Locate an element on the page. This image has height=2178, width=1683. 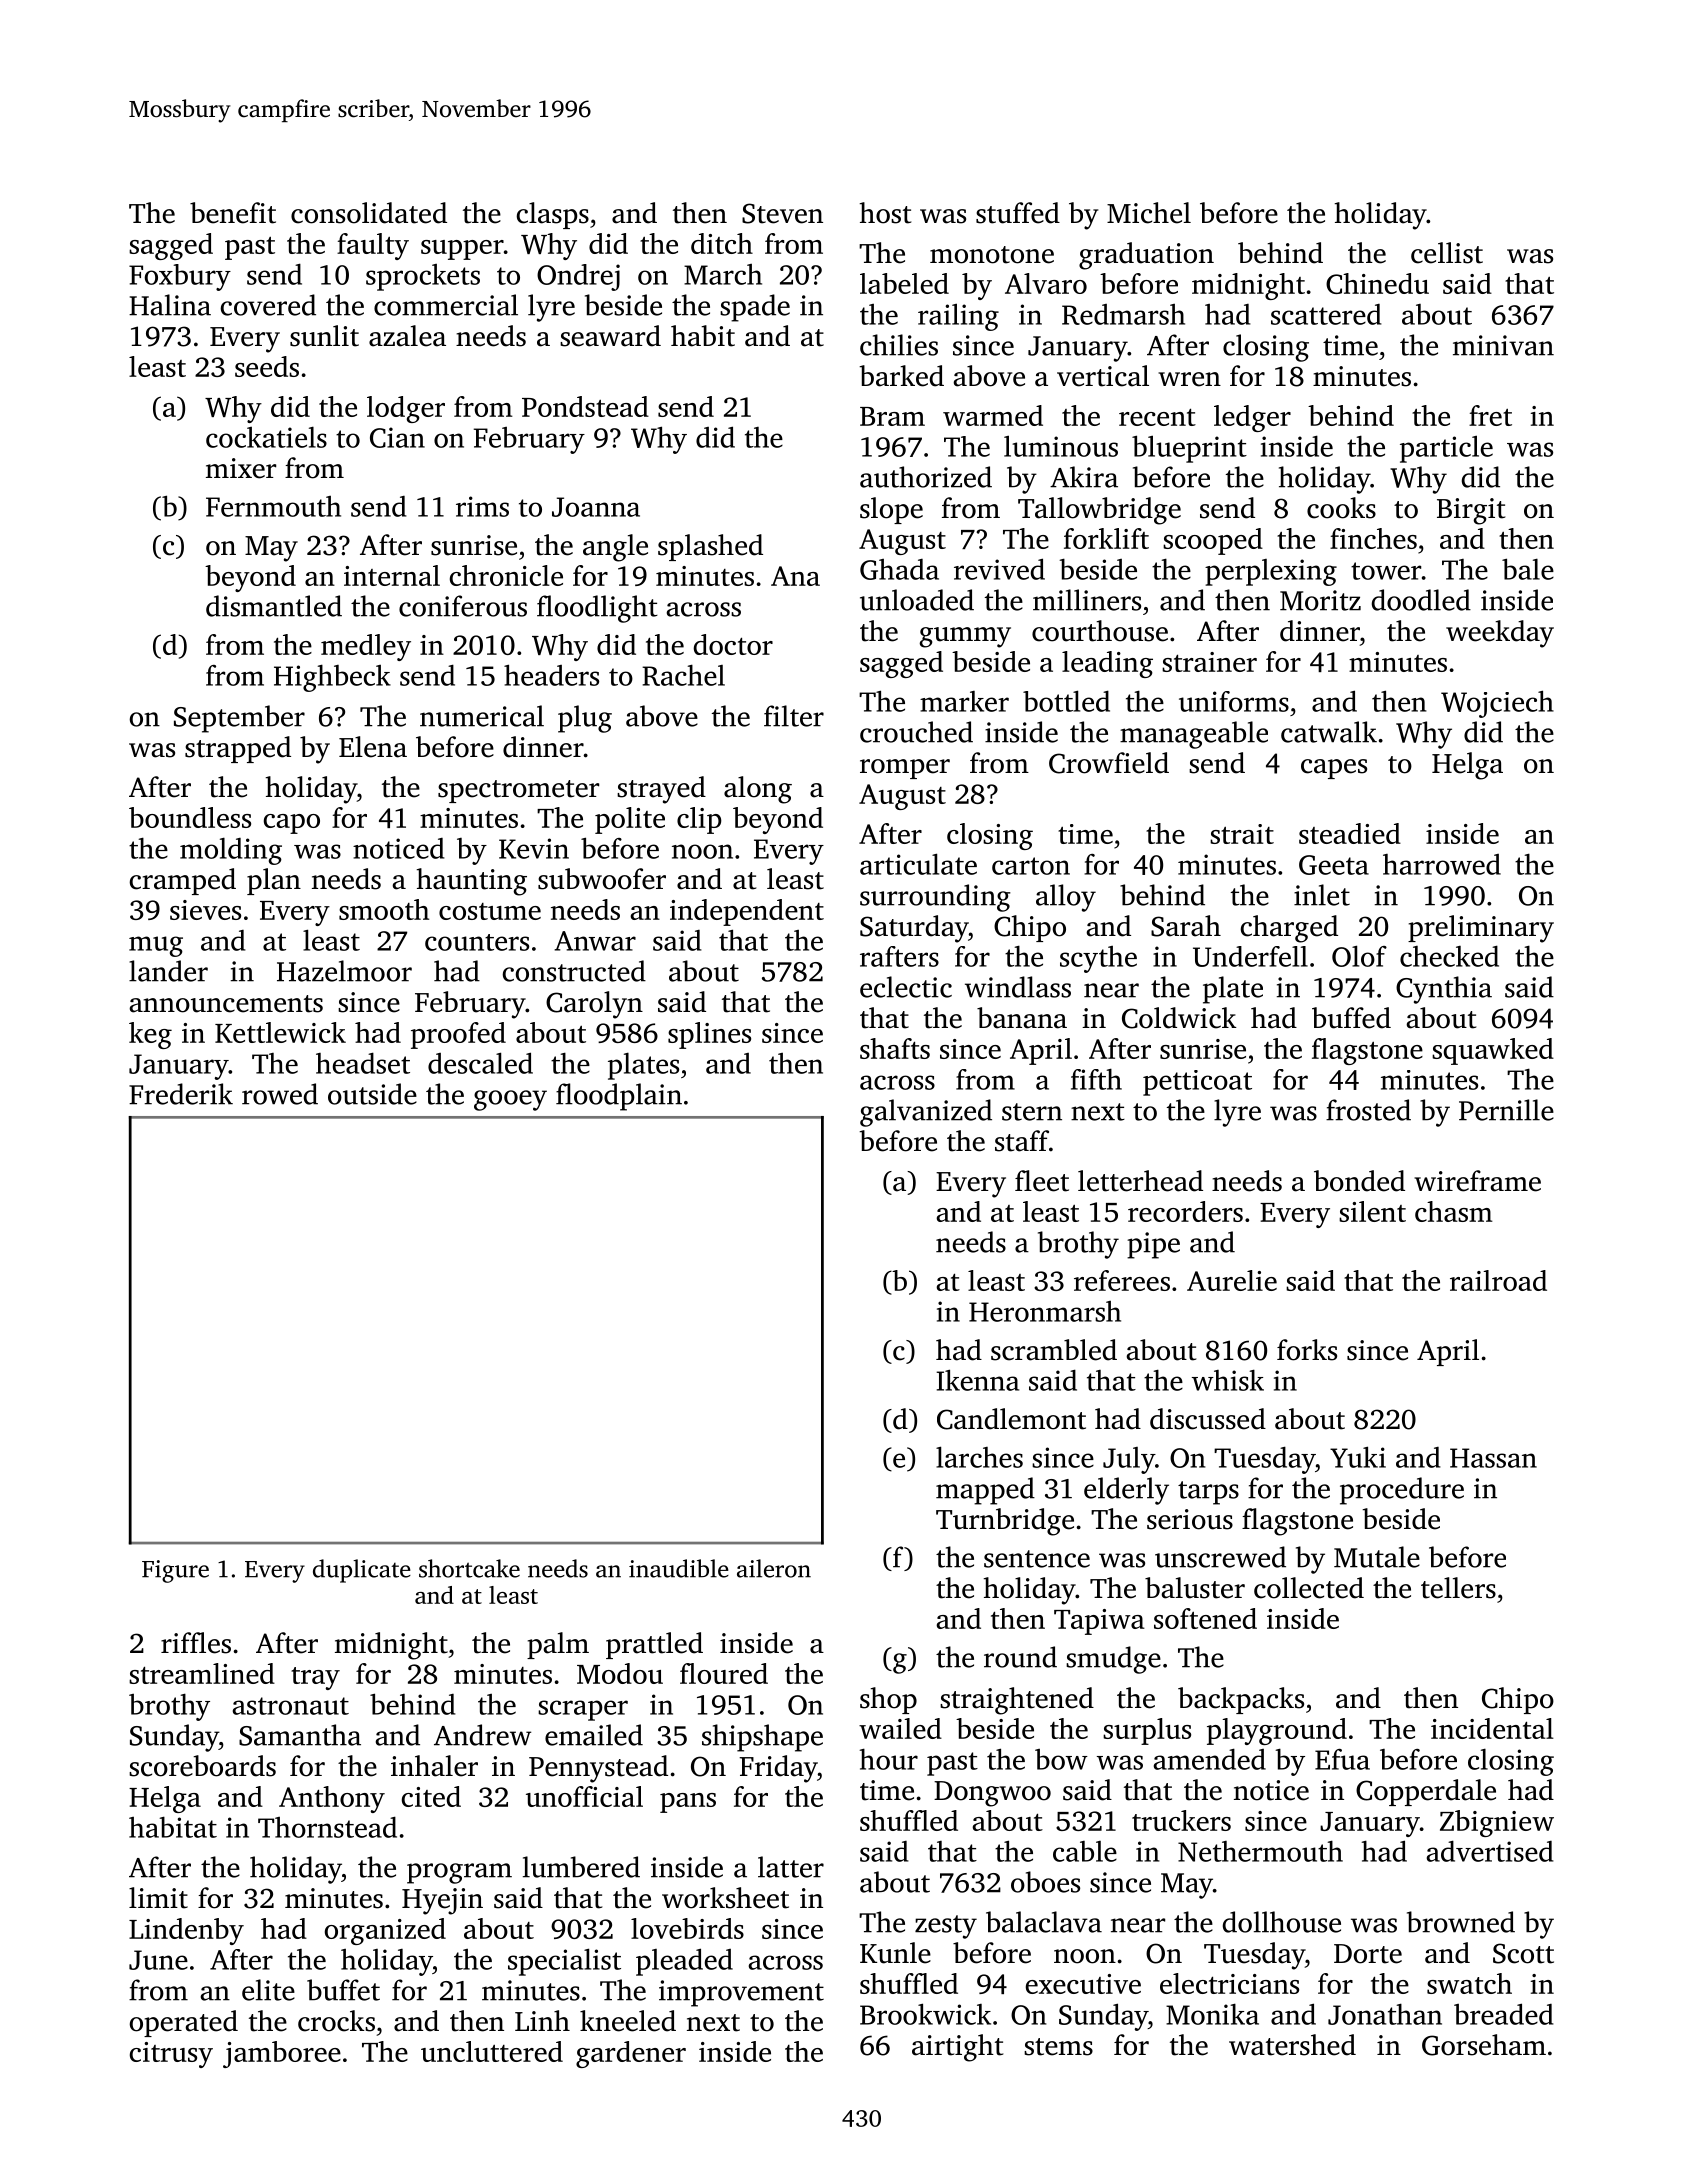
June is located at coordinates (158, 1960).
